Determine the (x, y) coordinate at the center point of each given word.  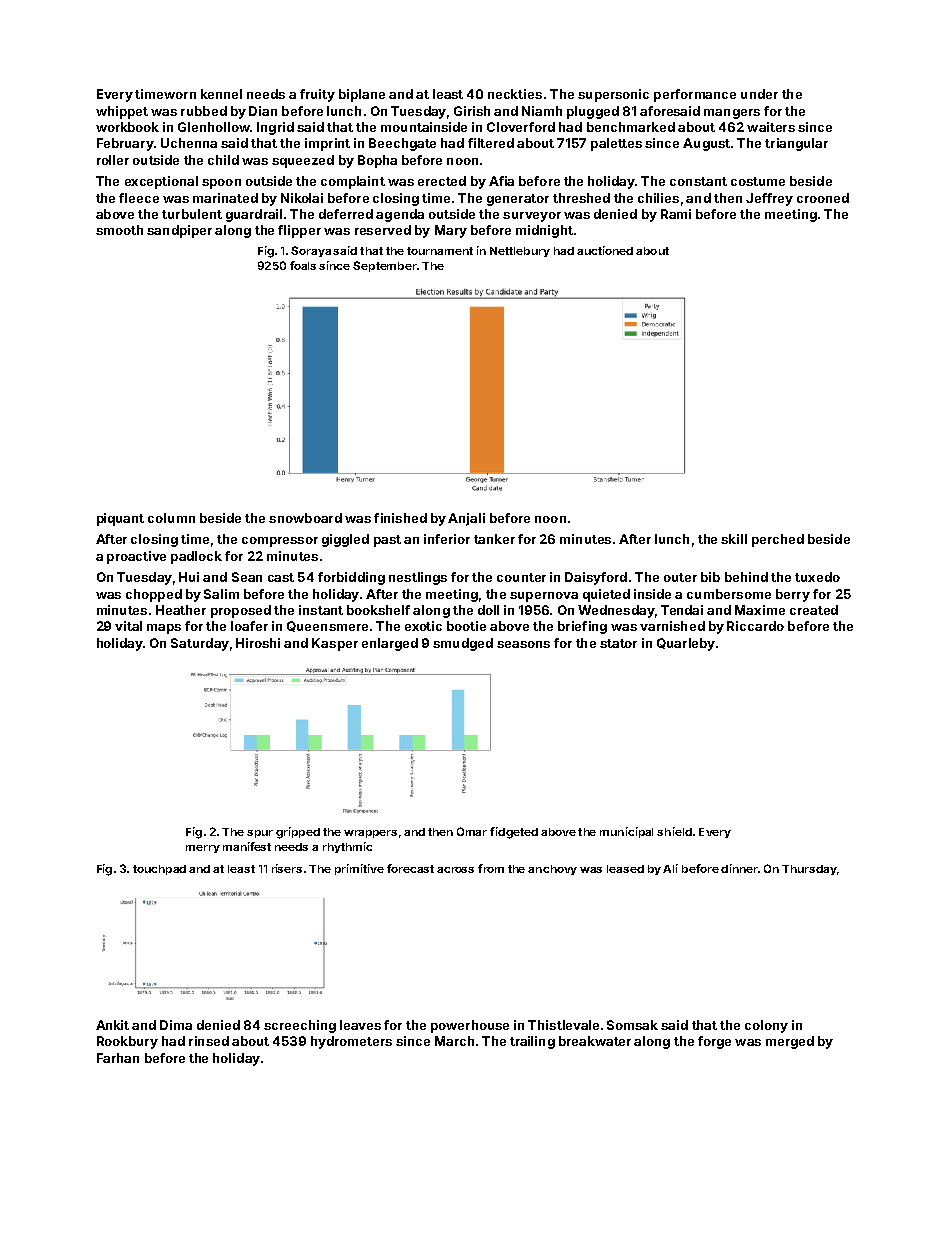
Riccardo (755, 626)
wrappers (370, 834)
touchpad (159, 870)
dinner (739, 868)
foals (303, 265)
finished (400, 518)
